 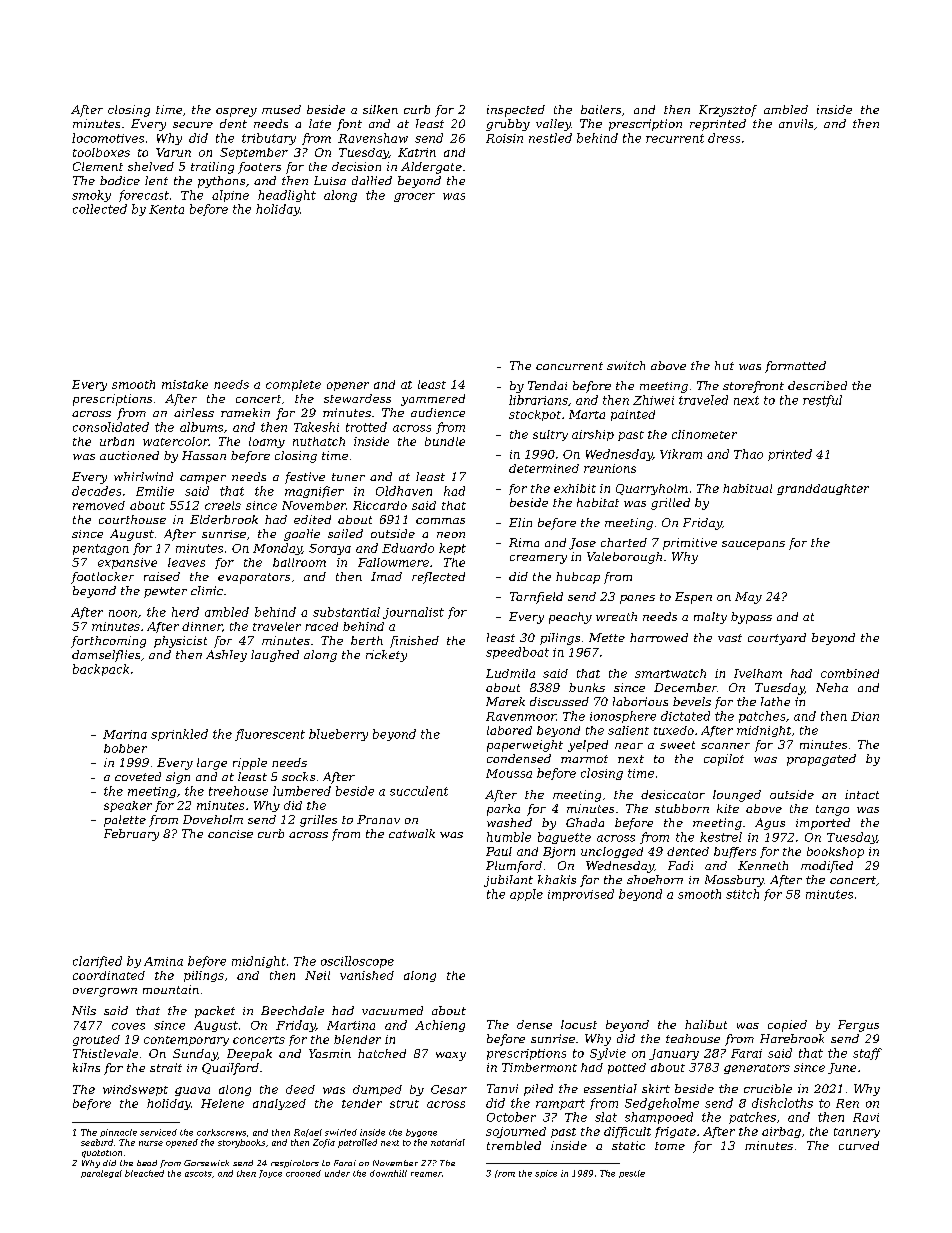 I want to click on Ashley, so click(x=226, y=656).
